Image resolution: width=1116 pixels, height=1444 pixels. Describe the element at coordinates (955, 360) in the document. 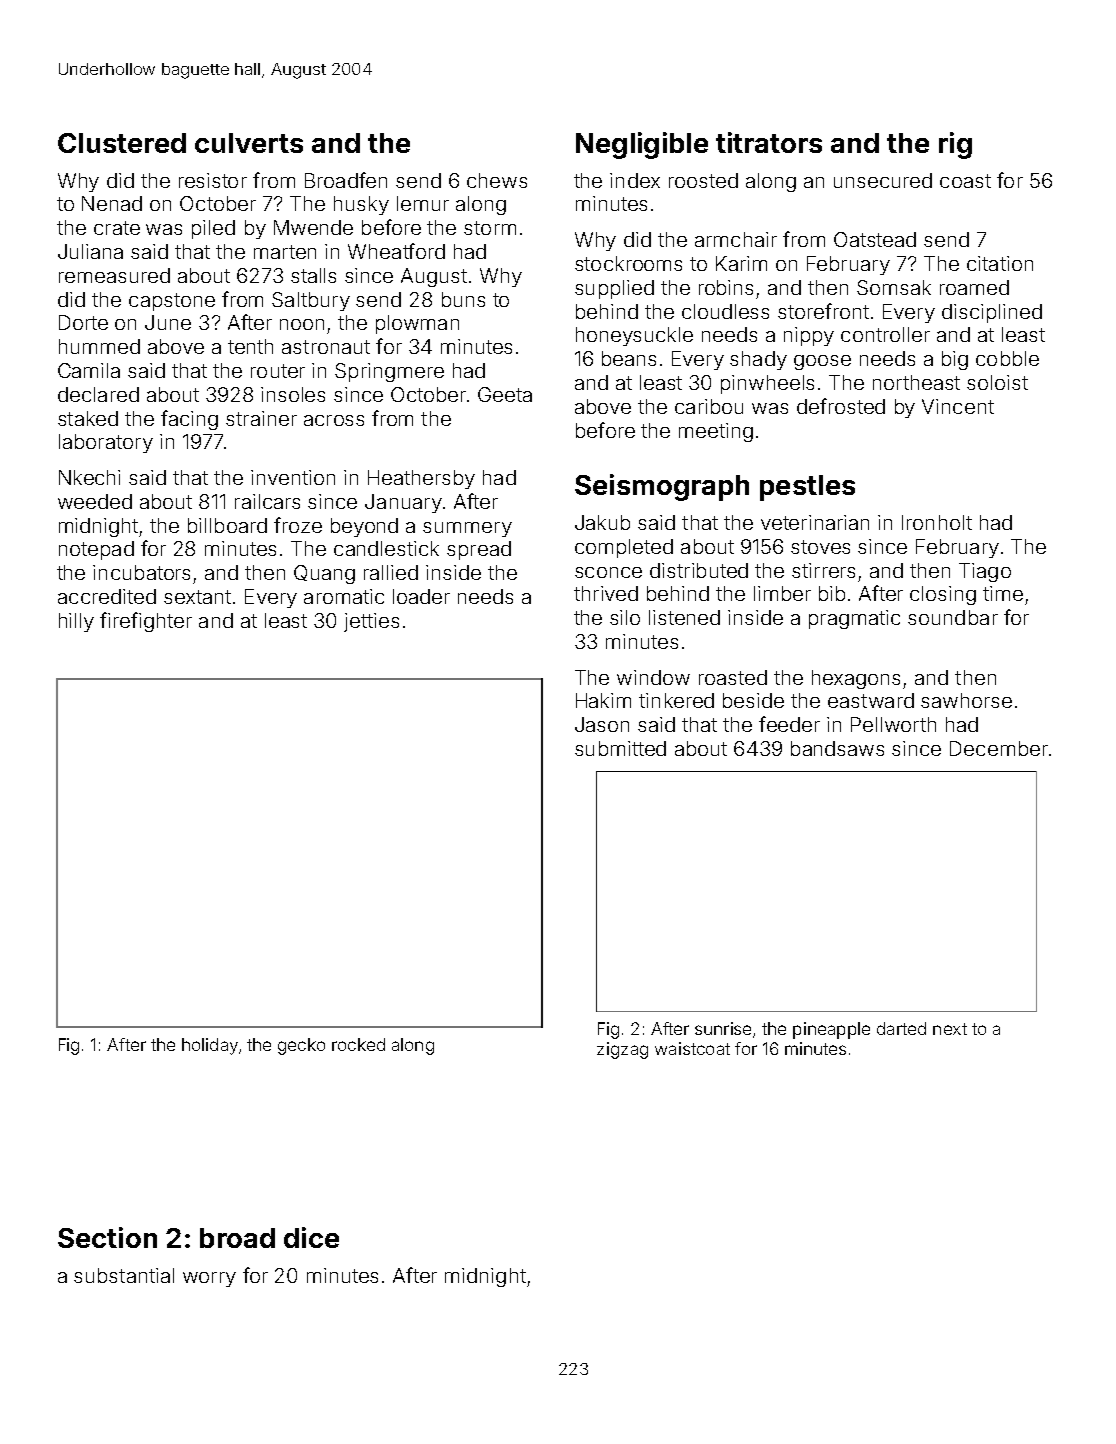

I see `big` at that location.
